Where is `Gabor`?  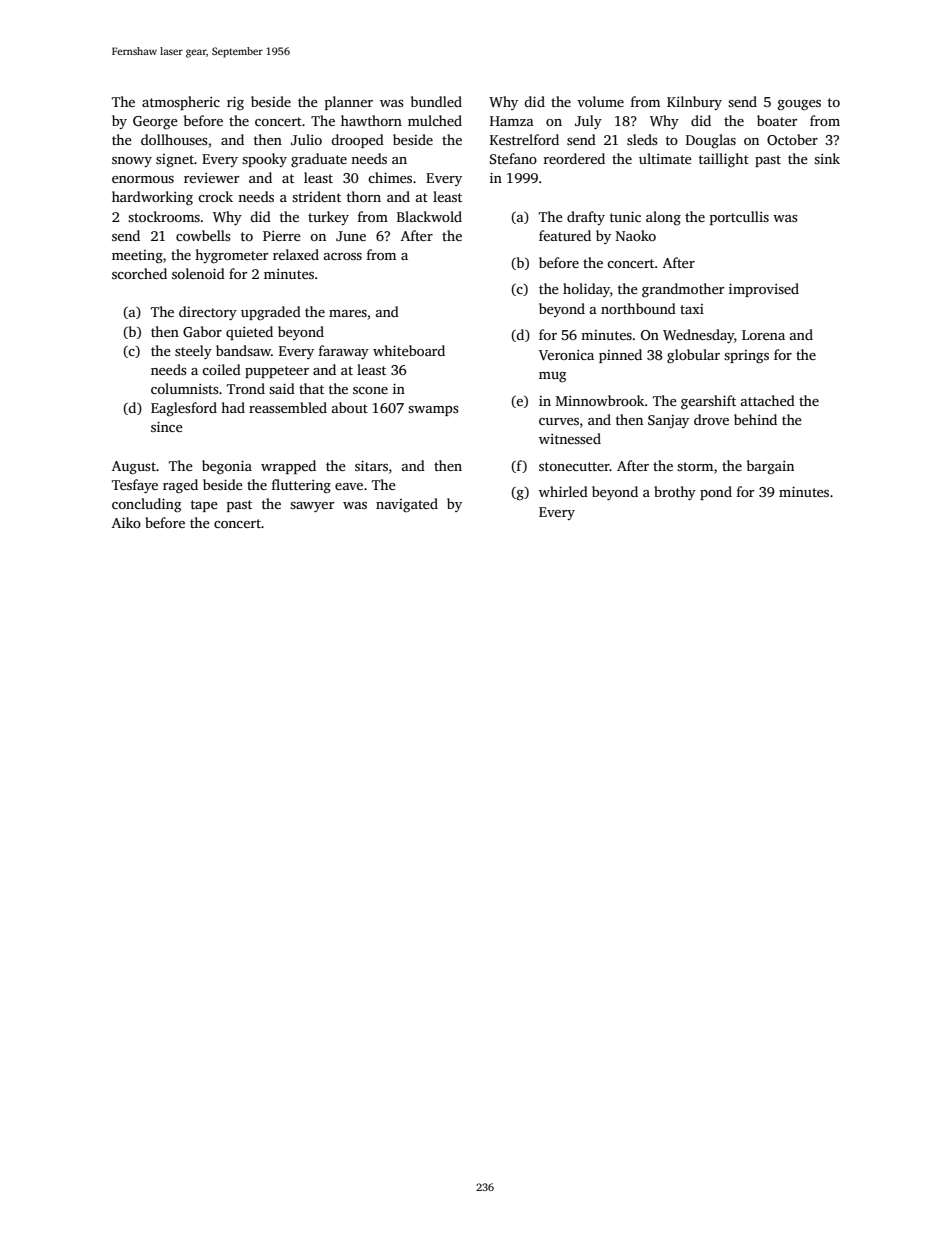
Gabor is located at coordinates (202, 331).
